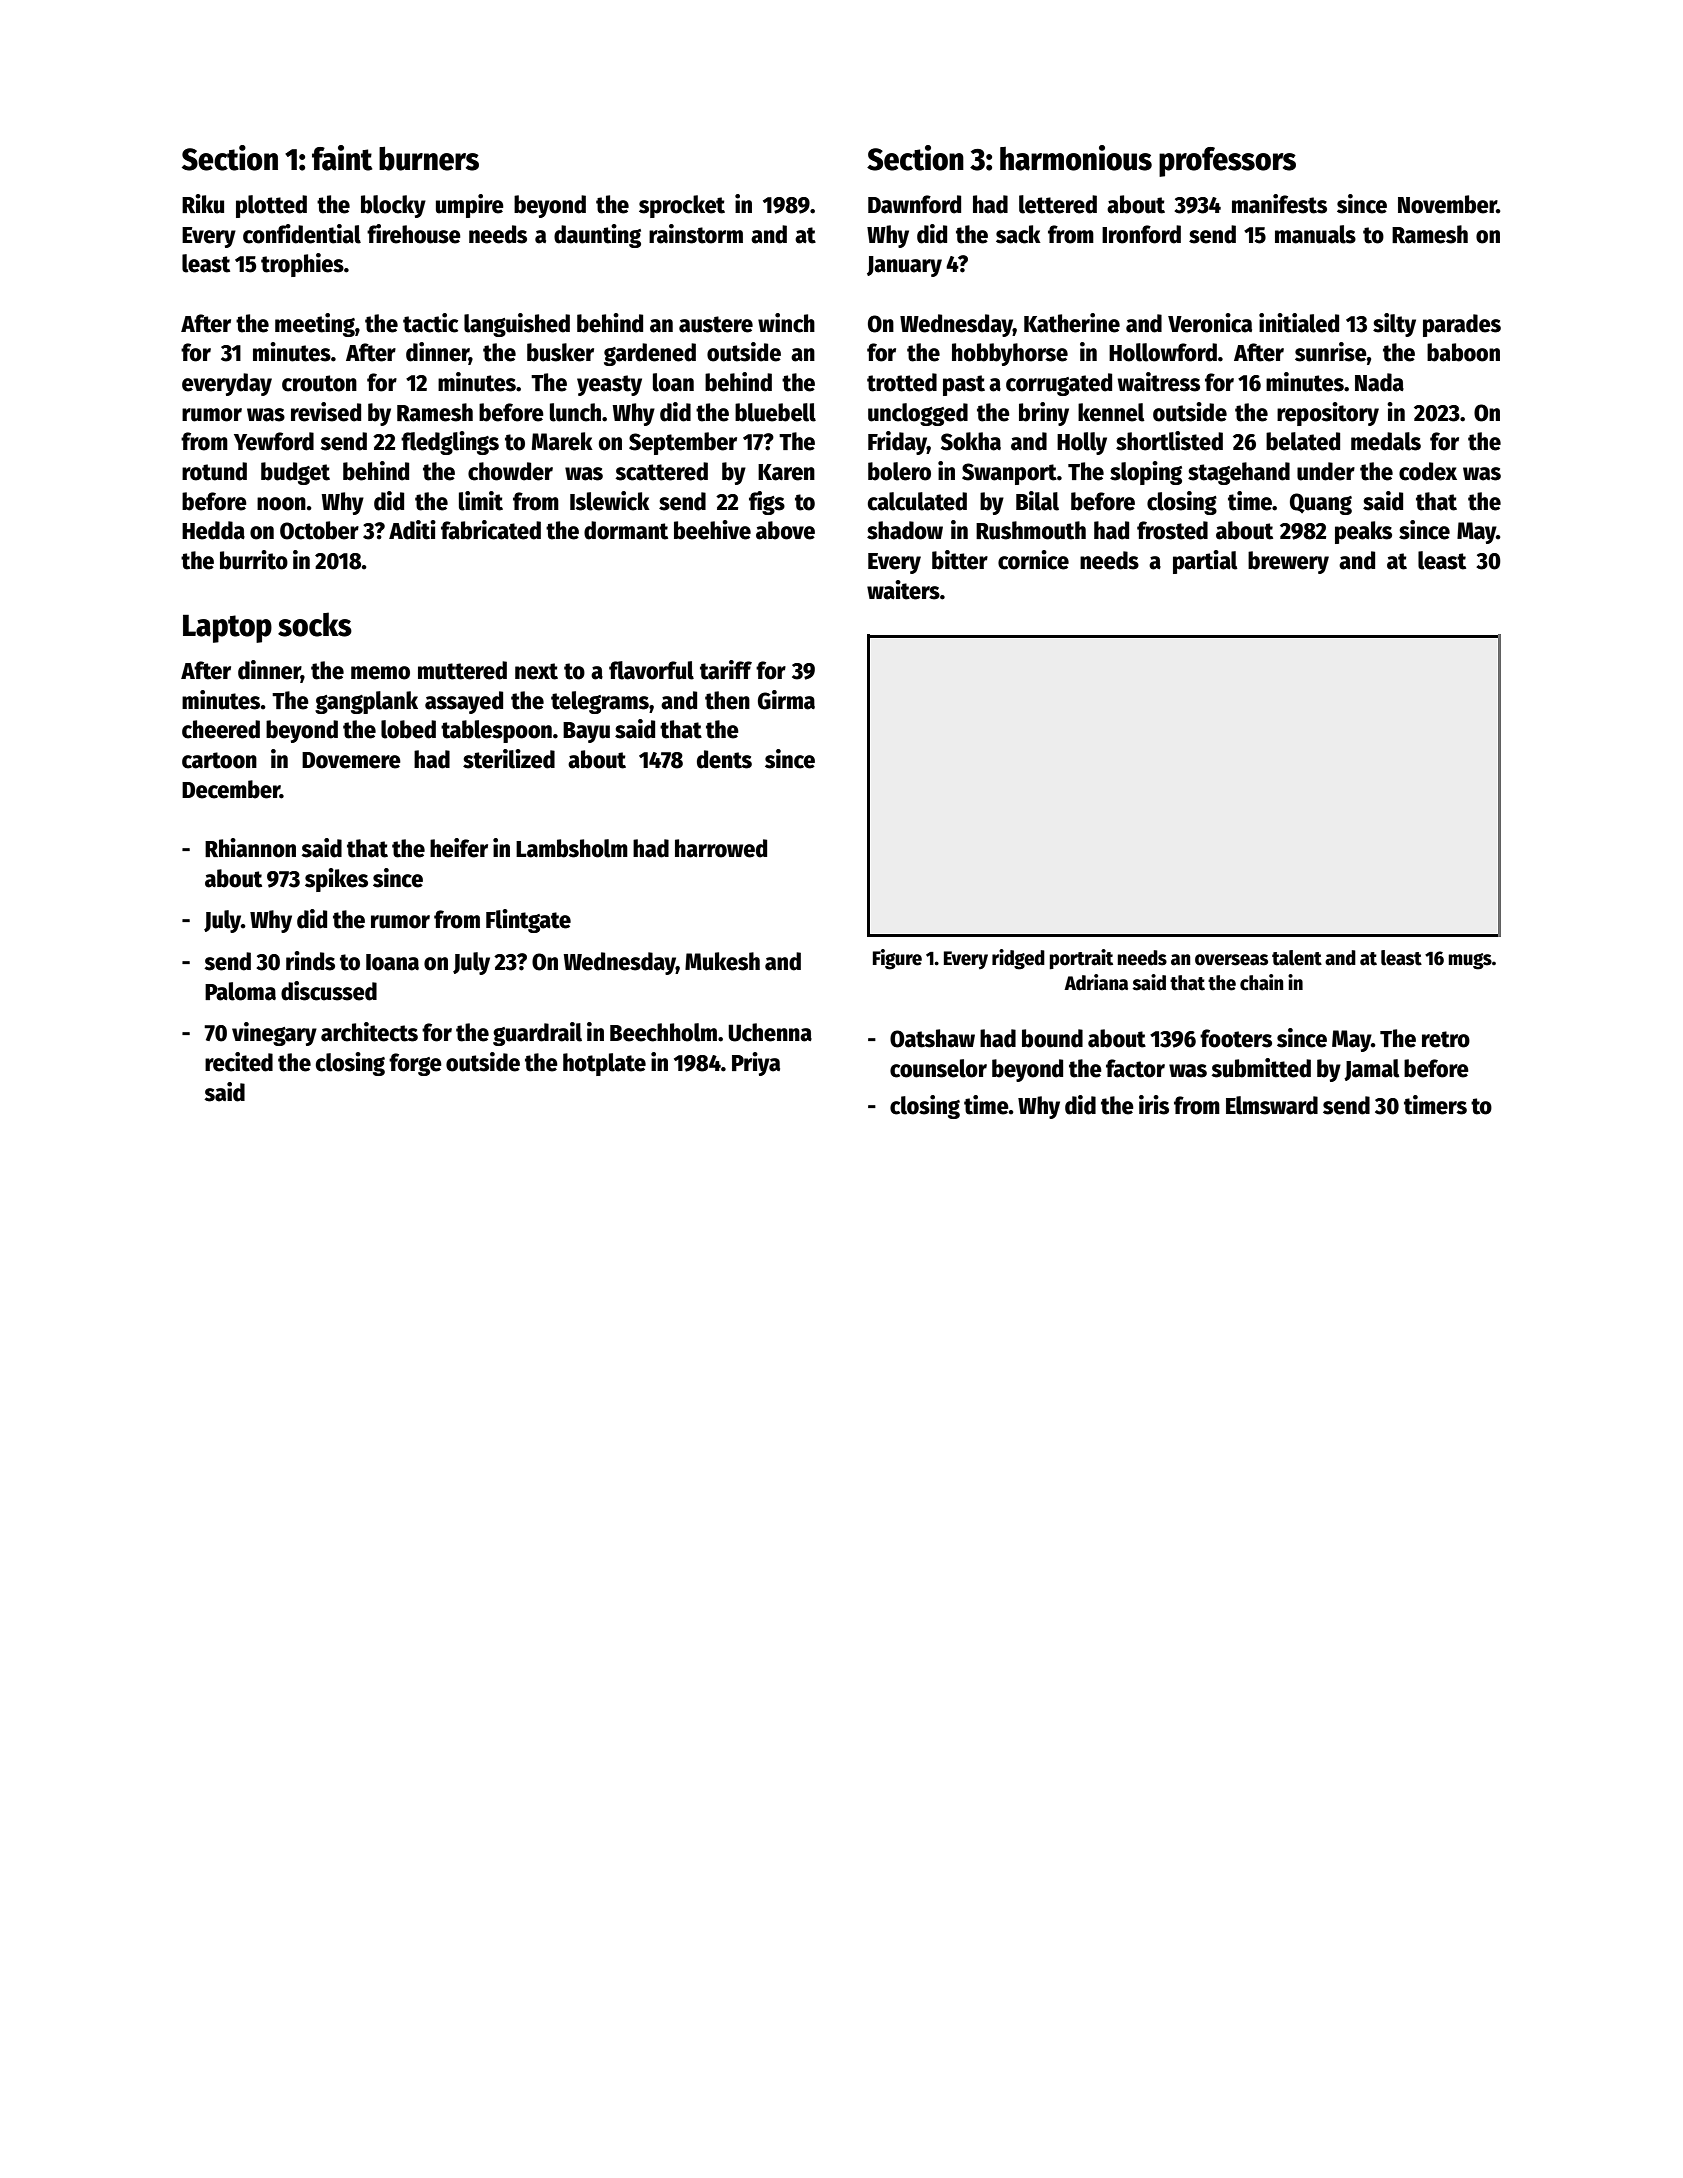 Image resolution: width=1683 pixels, height=2178 pixels. I want to click on Yewford, so click(274, 441).
